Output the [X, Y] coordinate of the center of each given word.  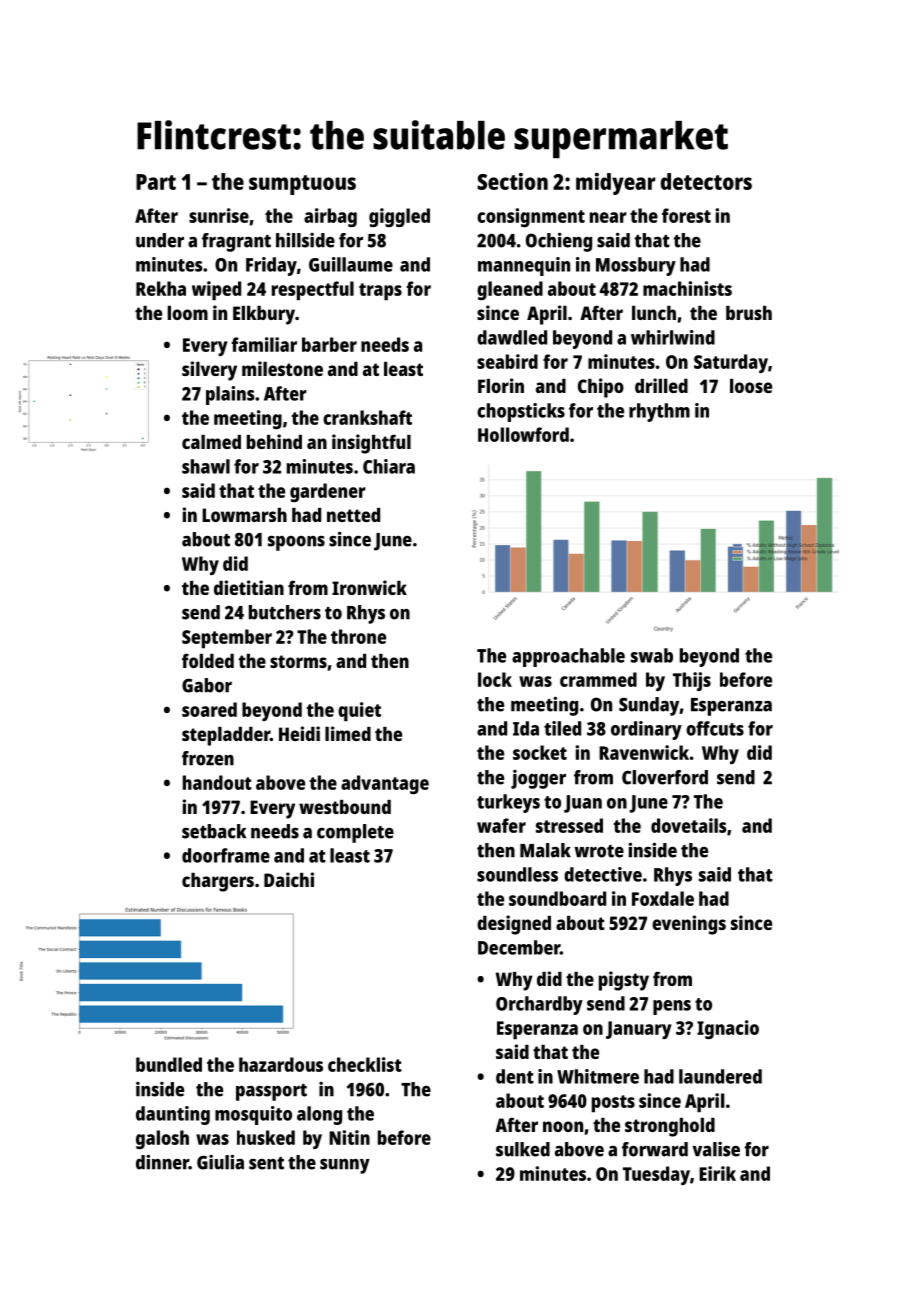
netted [353, 515]
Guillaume [351, 264]
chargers [218, 882]
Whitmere [598, 1076]
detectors [706, 181]
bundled [169, 1064]
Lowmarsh [244, 515]
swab [652, 655]
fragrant [236, 242]
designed [514, 925]
